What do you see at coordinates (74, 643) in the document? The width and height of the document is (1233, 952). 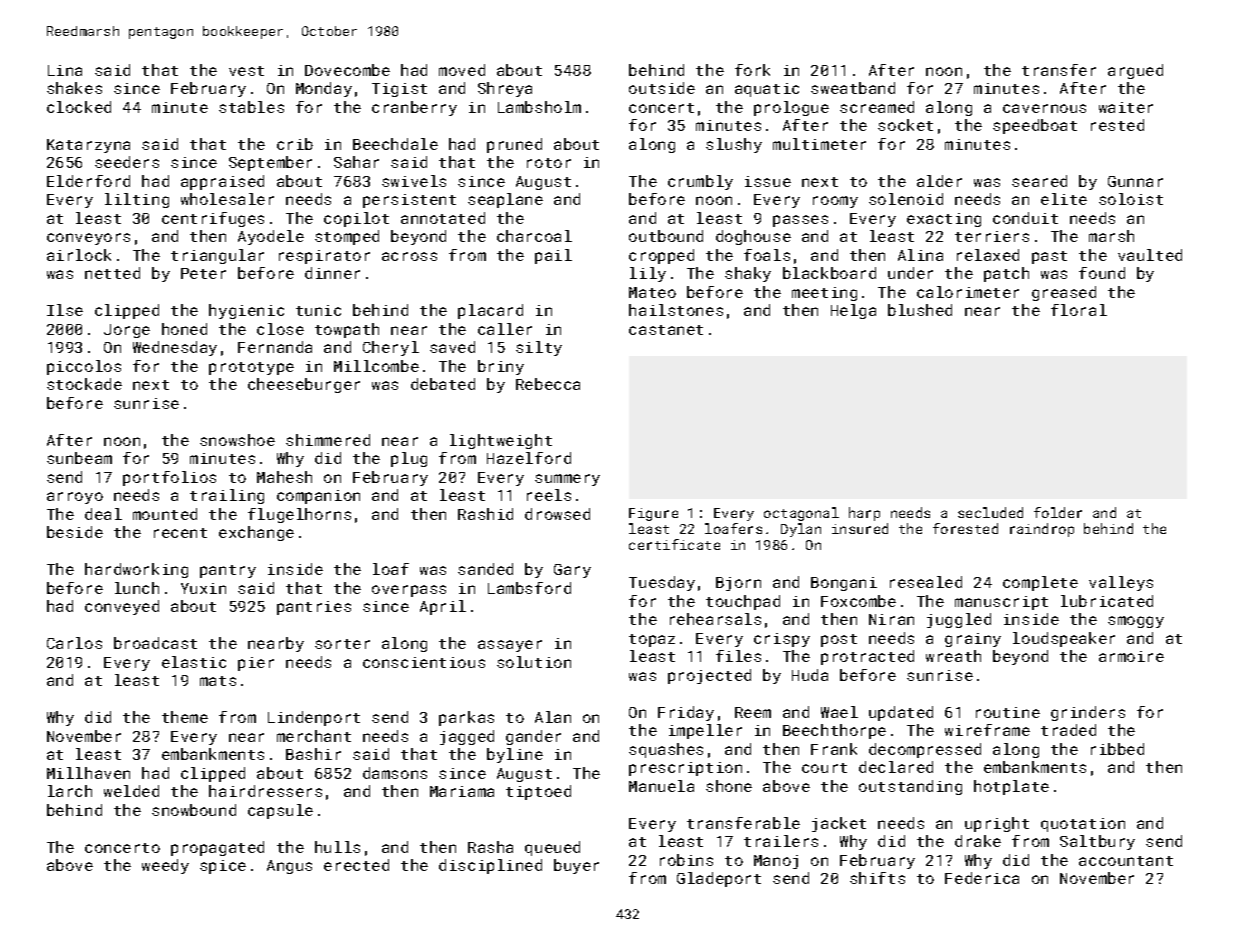 I see `Carlos` at bounding box center [74, 643].
